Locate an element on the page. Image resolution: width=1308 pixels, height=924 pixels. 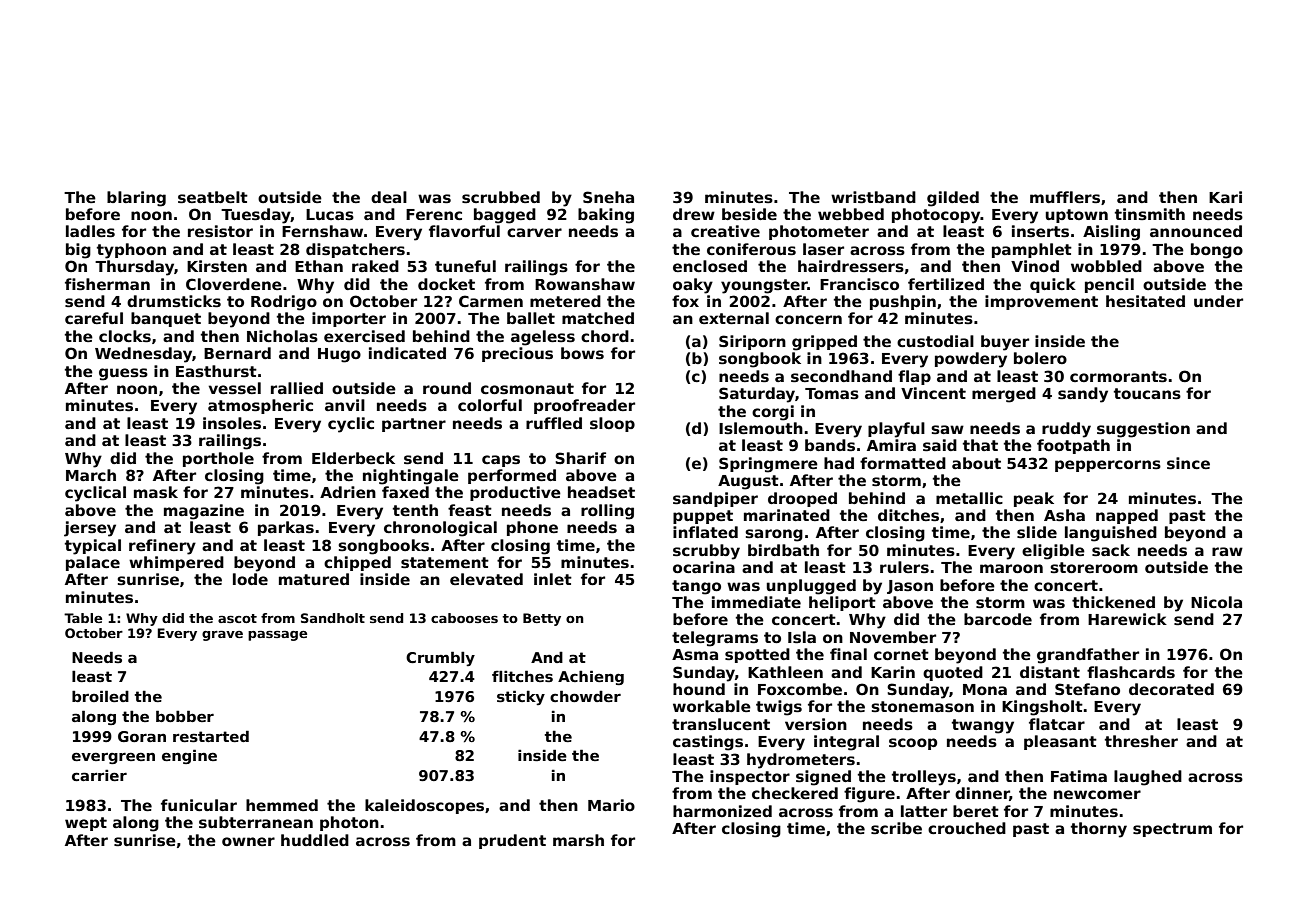
mufflers is located at coordinates (1065, 197).
